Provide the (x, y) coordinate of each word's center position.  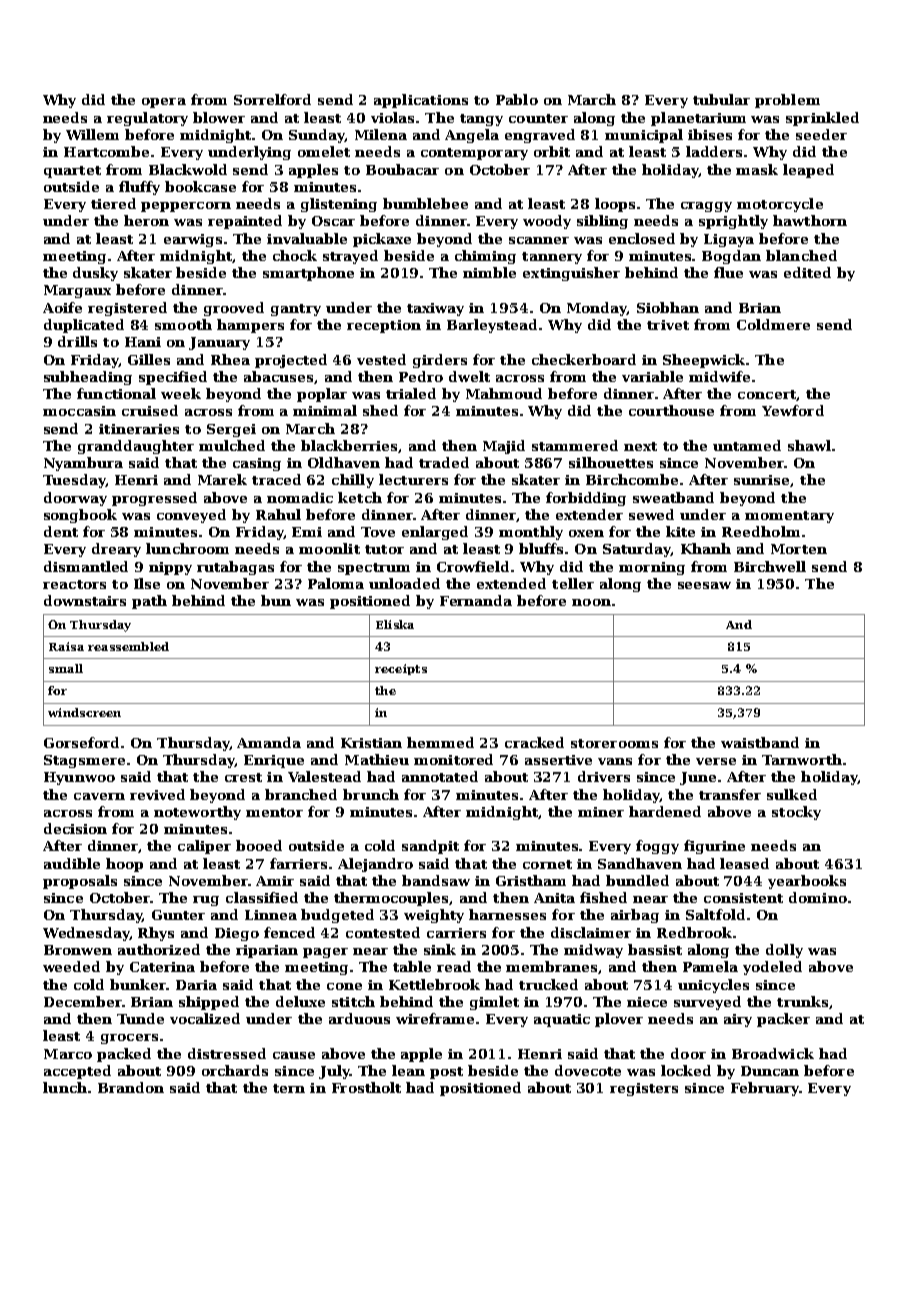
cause (294, 1055)
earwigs (193, 240)
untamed (747, 445)
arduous (359, 1018)
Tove (378, 532)
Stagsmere (84, 761)
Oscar (333, 221)
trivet (668, 325)
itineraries (139, 429)
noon (591, 602)
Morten (799, 549)
